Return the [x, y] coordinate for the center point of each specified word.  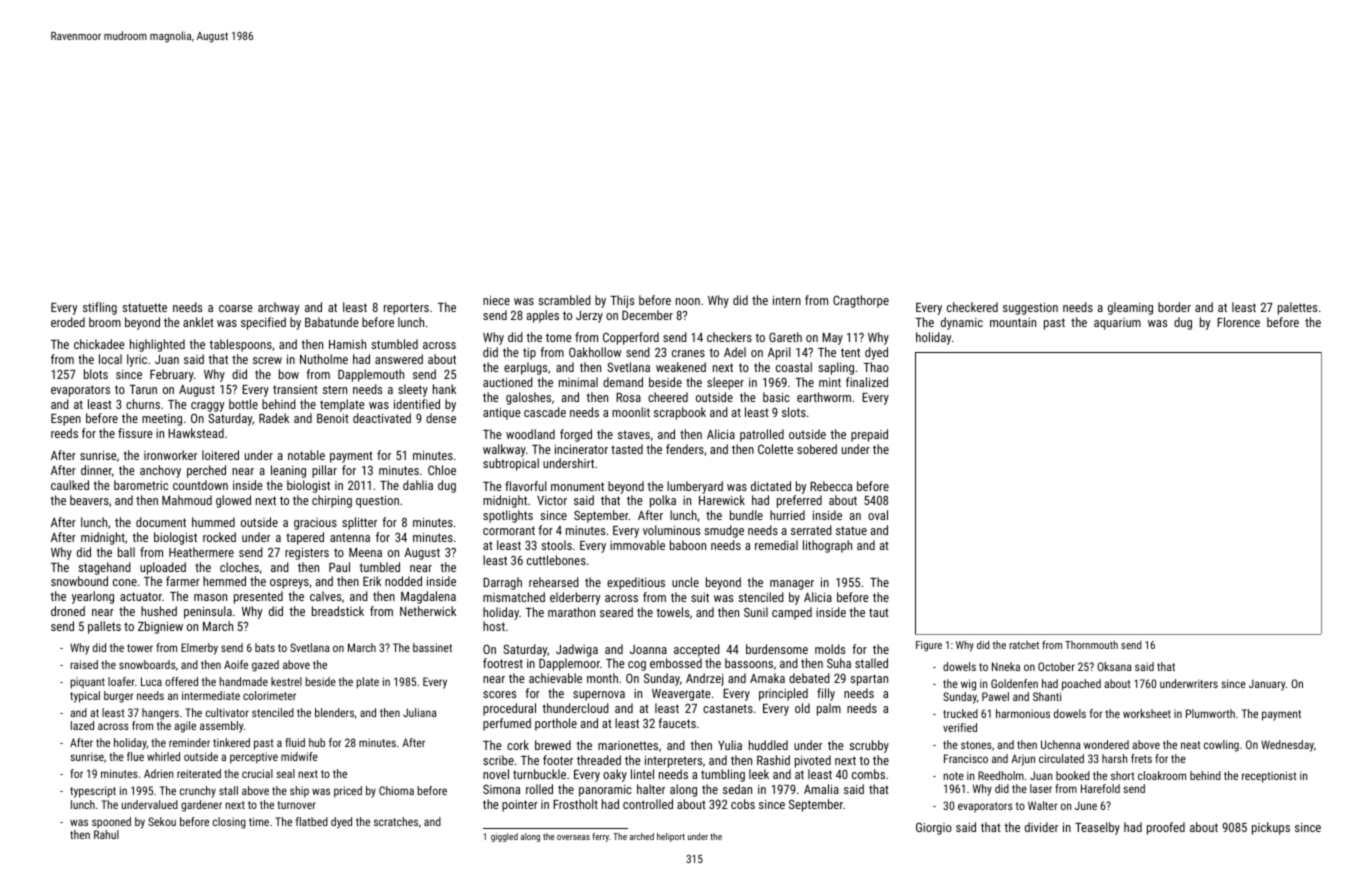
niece [496, 300]
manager [792, 585]
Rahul [106, 834]
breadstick [338, 611]
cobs [743, 804]
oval [878, 515]
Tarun [143, 389]
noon [688, 301]
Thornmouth [1091, 645]
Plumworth [1210, 713]
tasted [627, 449]
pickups [1271, 828]
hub [317, 742]
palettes [1297, 308]
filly [826, 694]
